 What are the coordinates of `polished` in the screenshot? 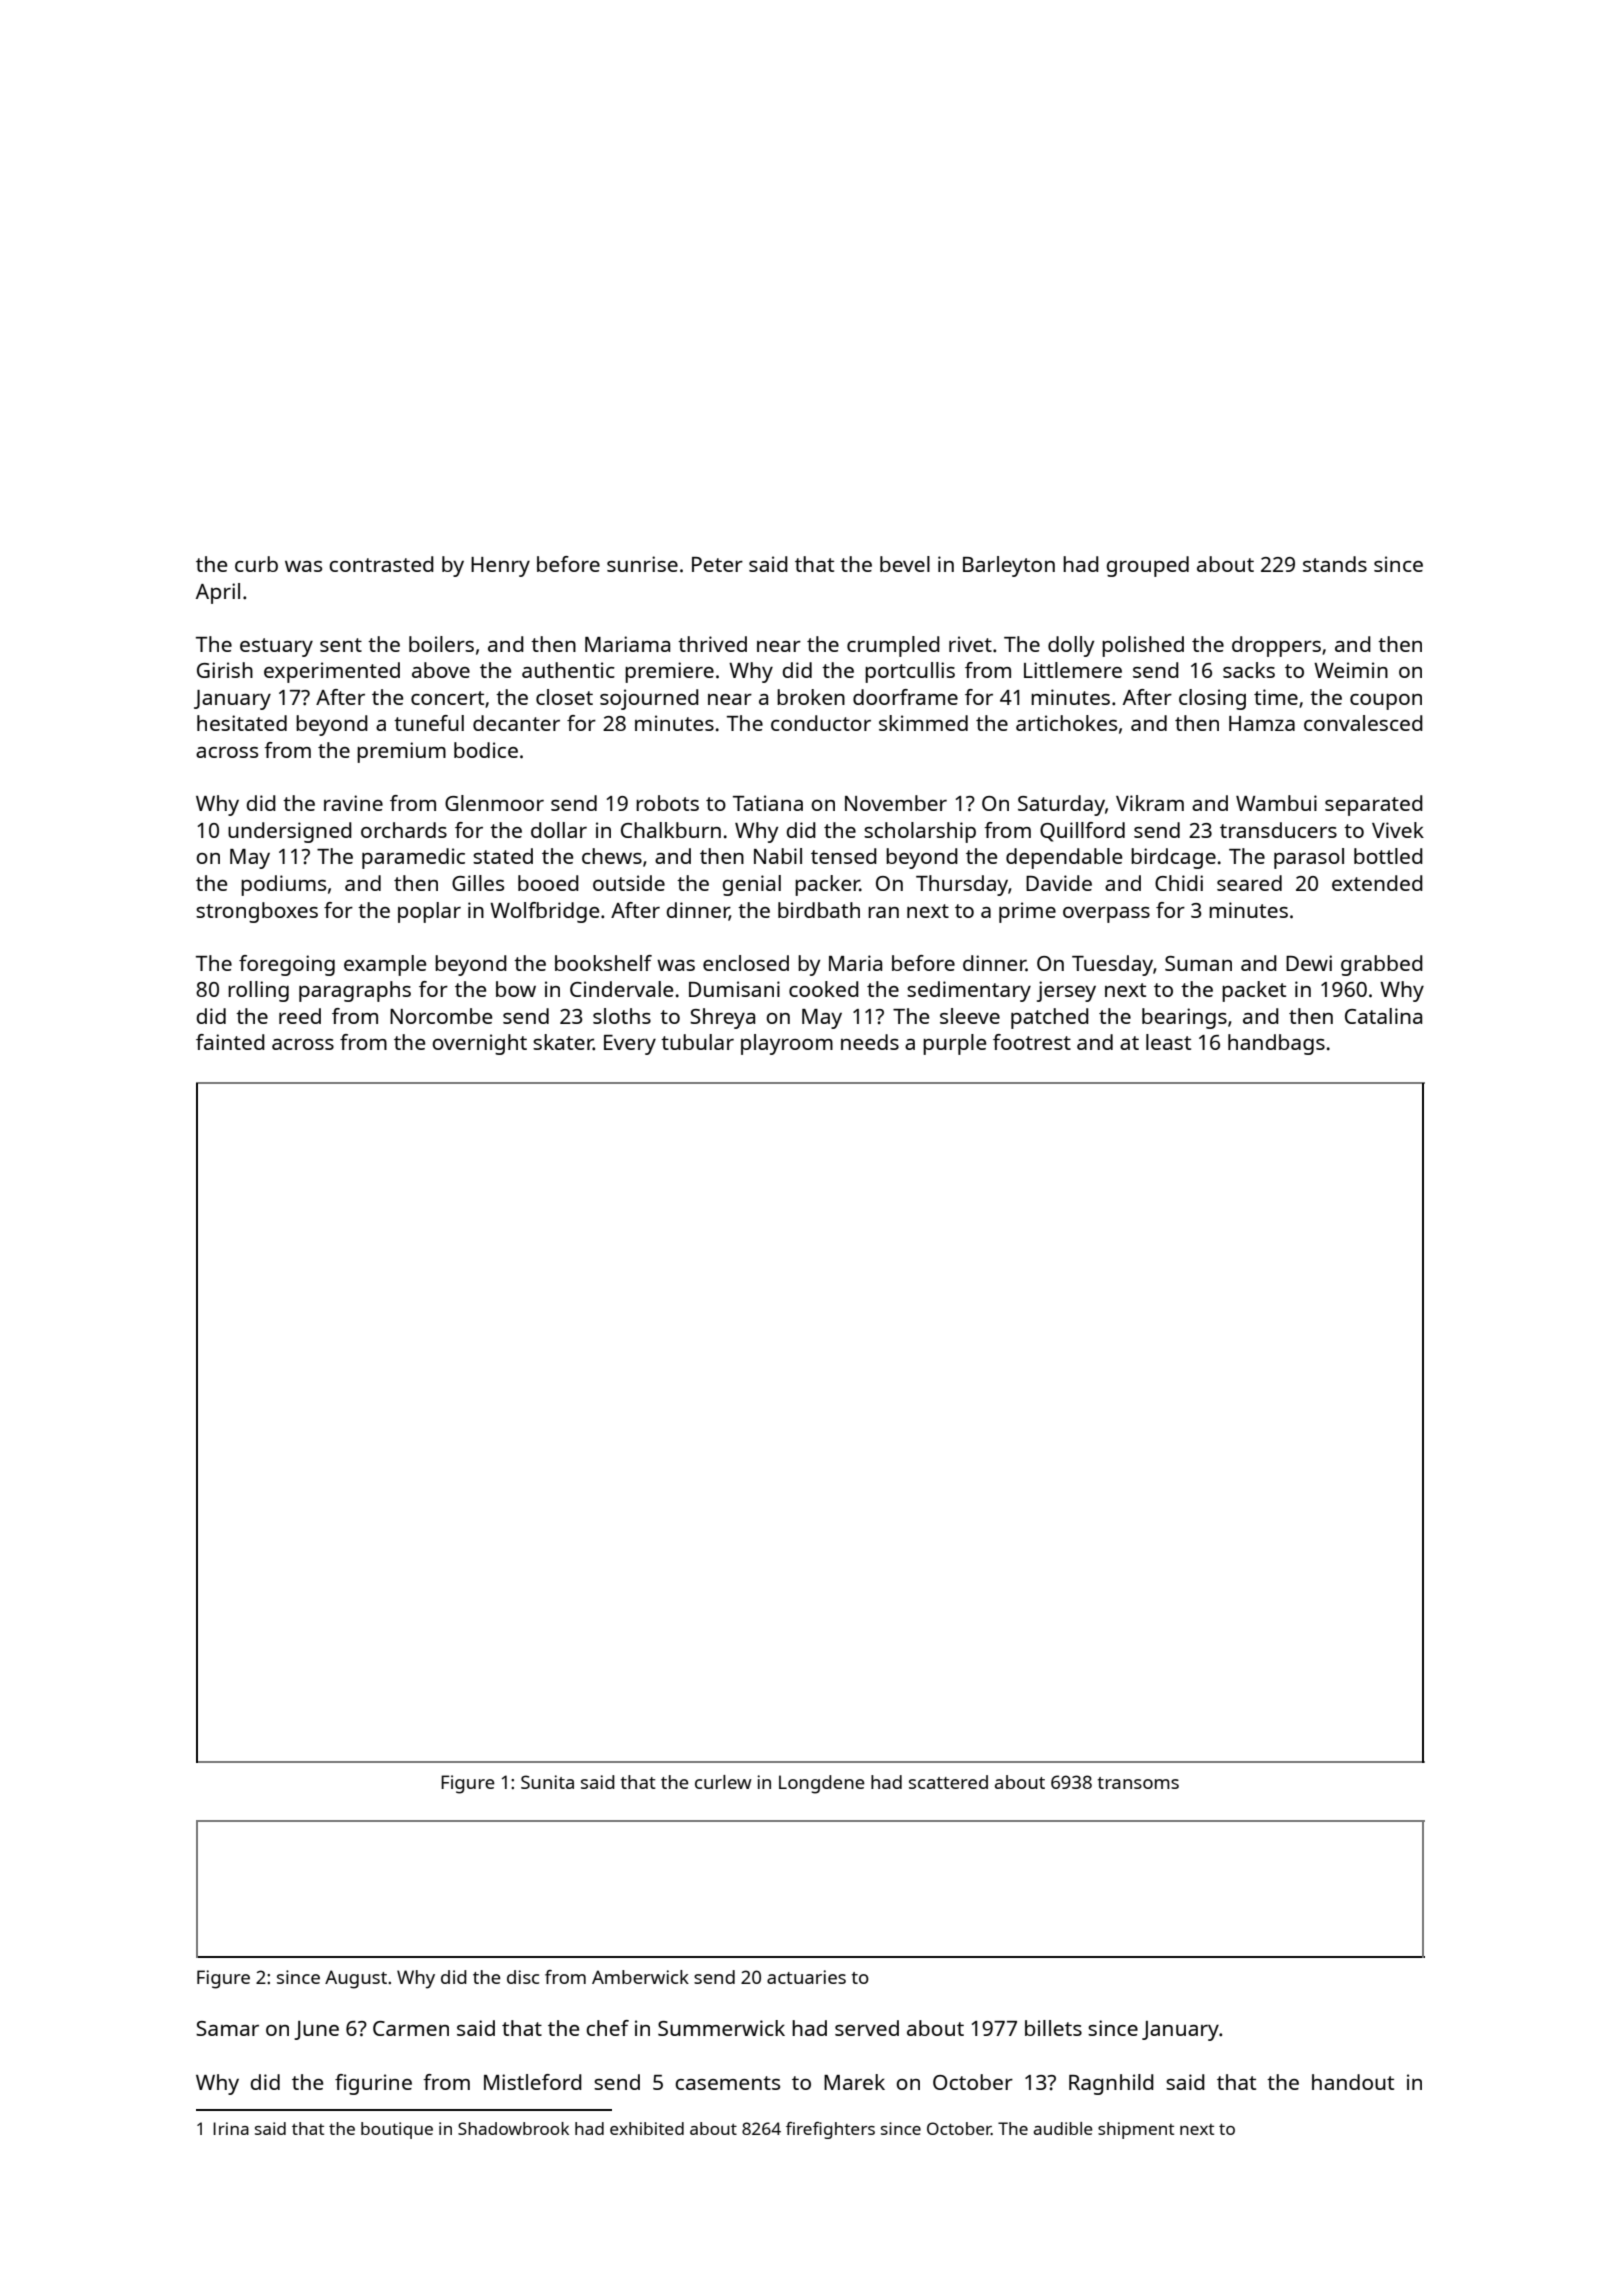 It's located at (1143, 646).
